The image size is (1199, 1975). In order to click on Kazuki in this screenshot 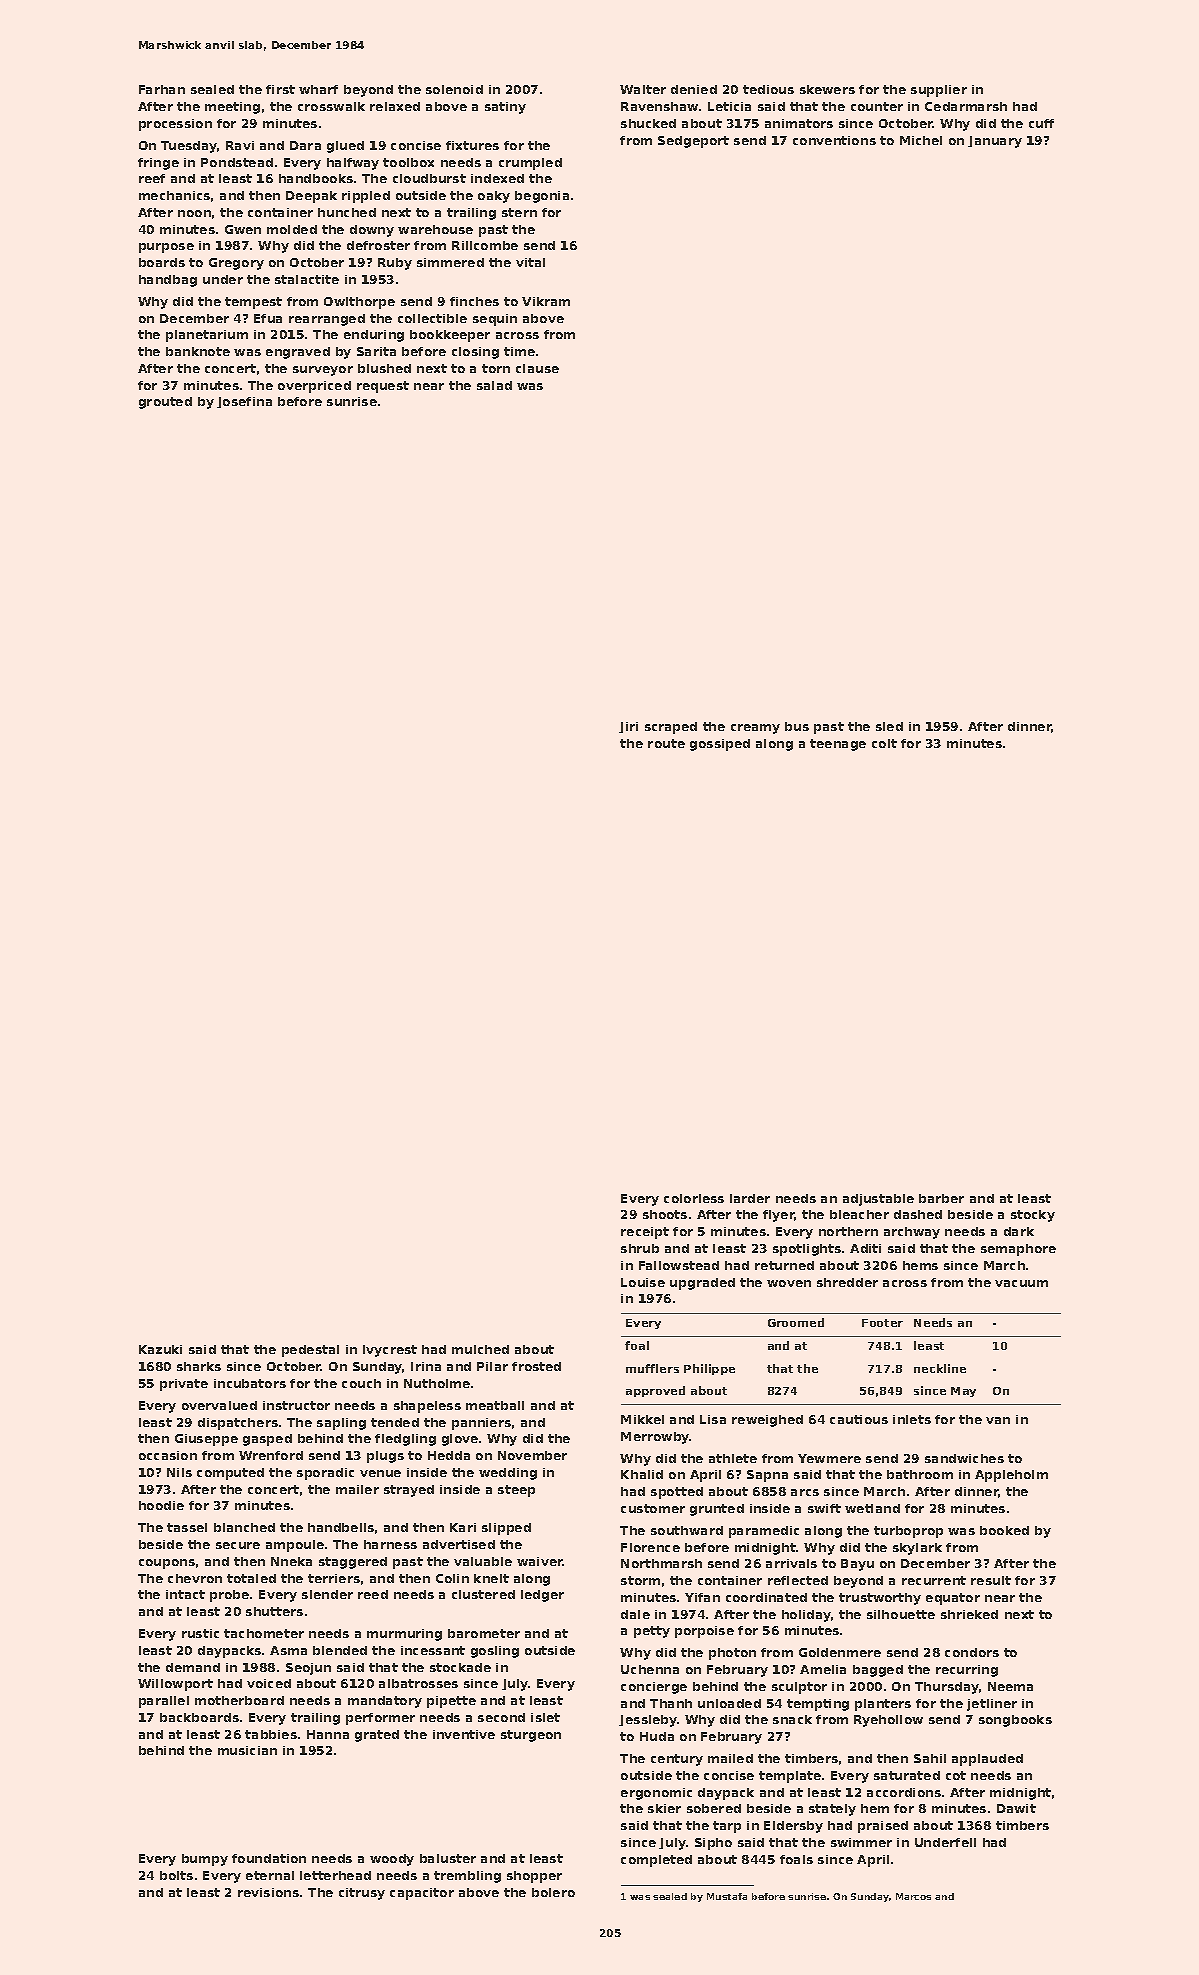, I will do `click(160, 1349)`.
